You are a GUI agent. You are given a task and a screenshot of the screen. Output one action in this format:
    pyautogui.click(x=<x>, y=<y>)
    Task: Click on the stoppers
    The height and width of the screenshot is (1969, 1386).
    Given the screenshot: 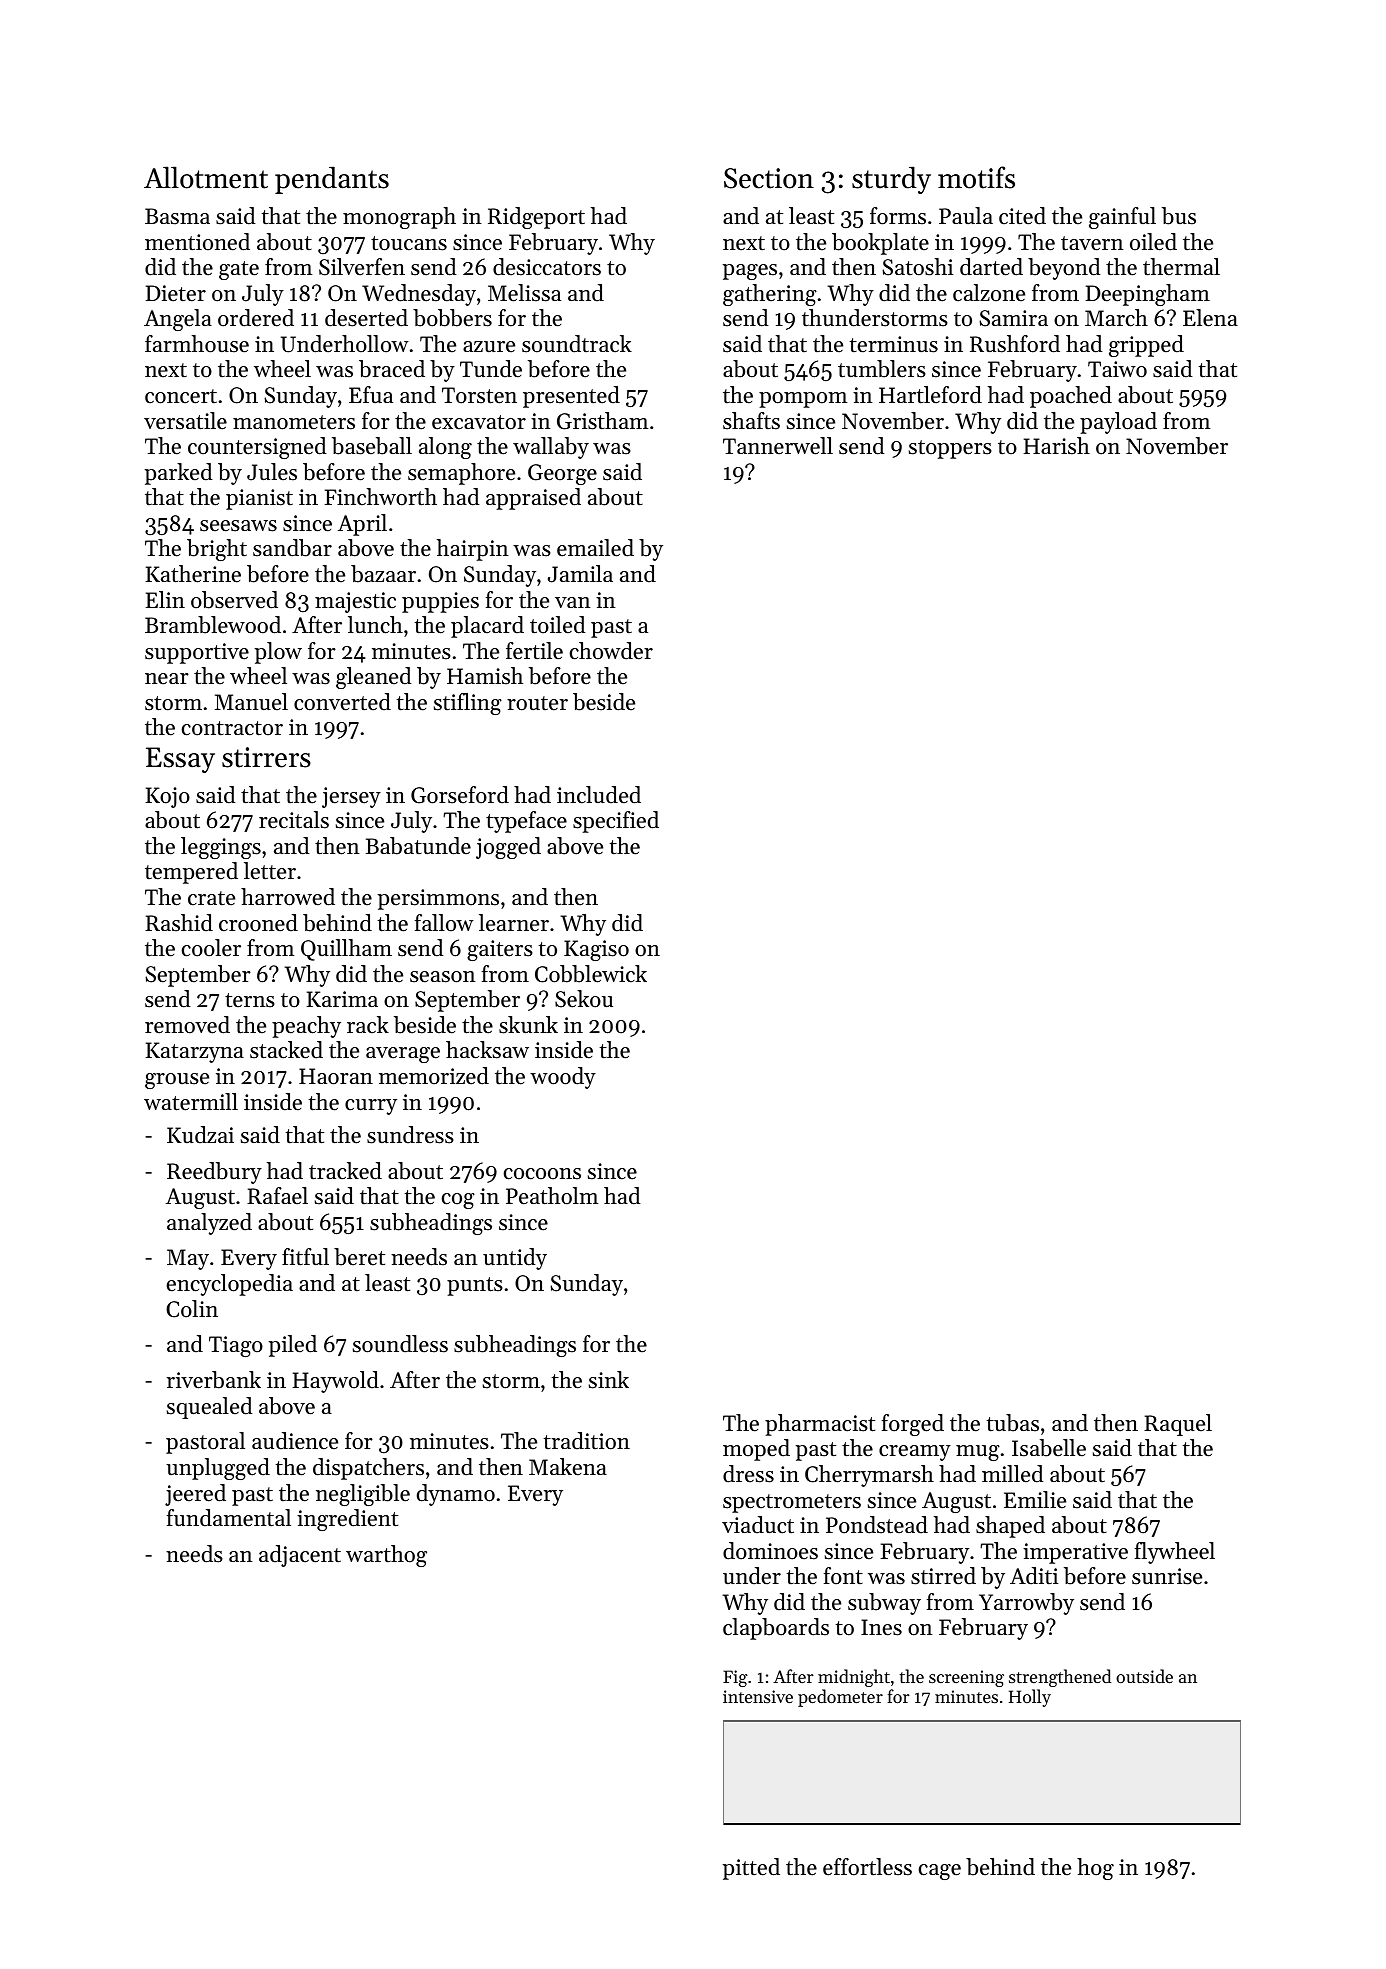 What is the action you would take?
    pyautogui.click(x=950, y=449)
